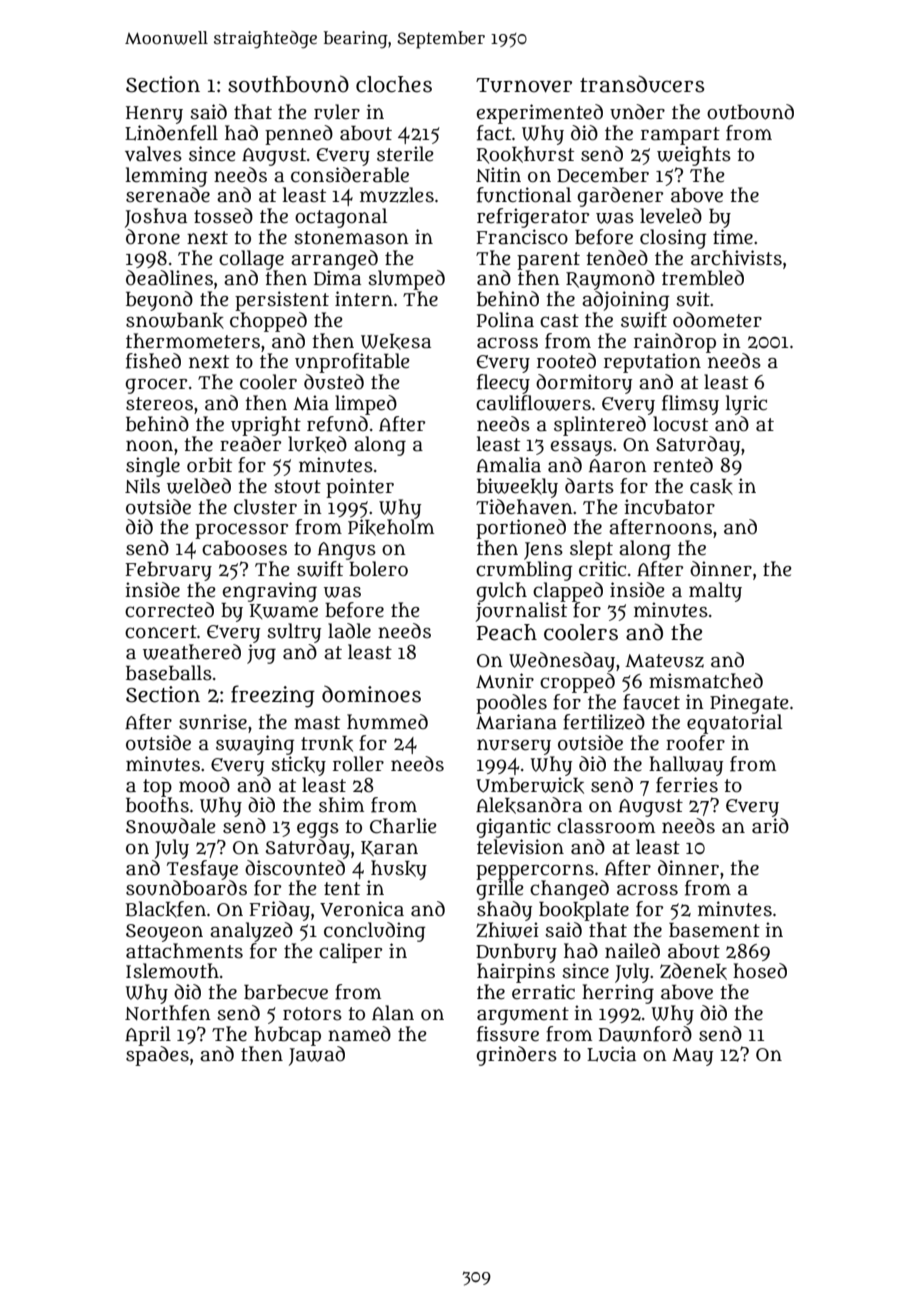 This screenshot has width=924, height=1314. I want to click on tended, so click(617, 258).
